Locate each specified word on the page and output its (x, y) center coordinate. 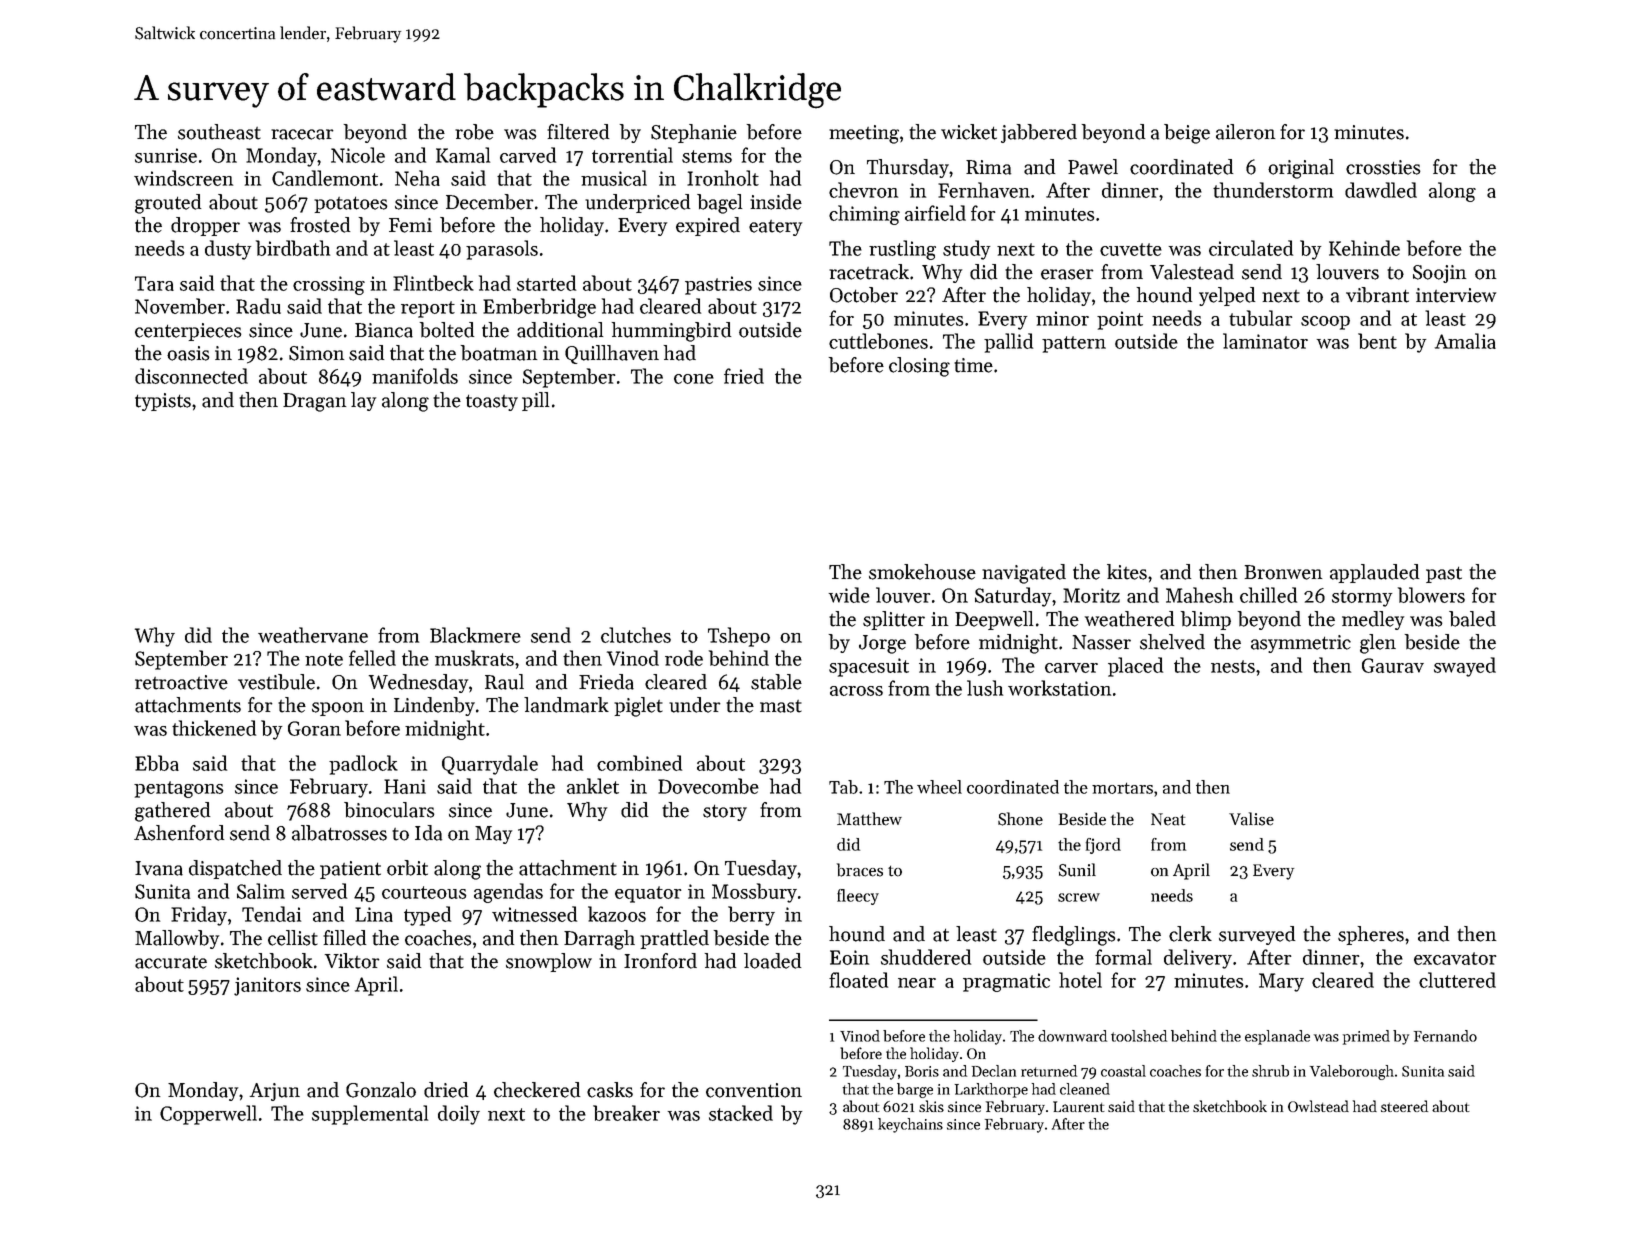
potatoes (350, 204)
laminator (1265, 341)
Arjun (274, 1092)
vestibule (276, 682)
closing (919, 367)
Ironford (660, 961)
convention (754, 1090)
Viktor (352, 961)
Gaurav (1393, 665)
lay (363, 401)
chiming (864, 215)
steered (1404, 1106)
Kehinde (1364, 248)
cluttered (1457, 980)
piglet (638, 707)
